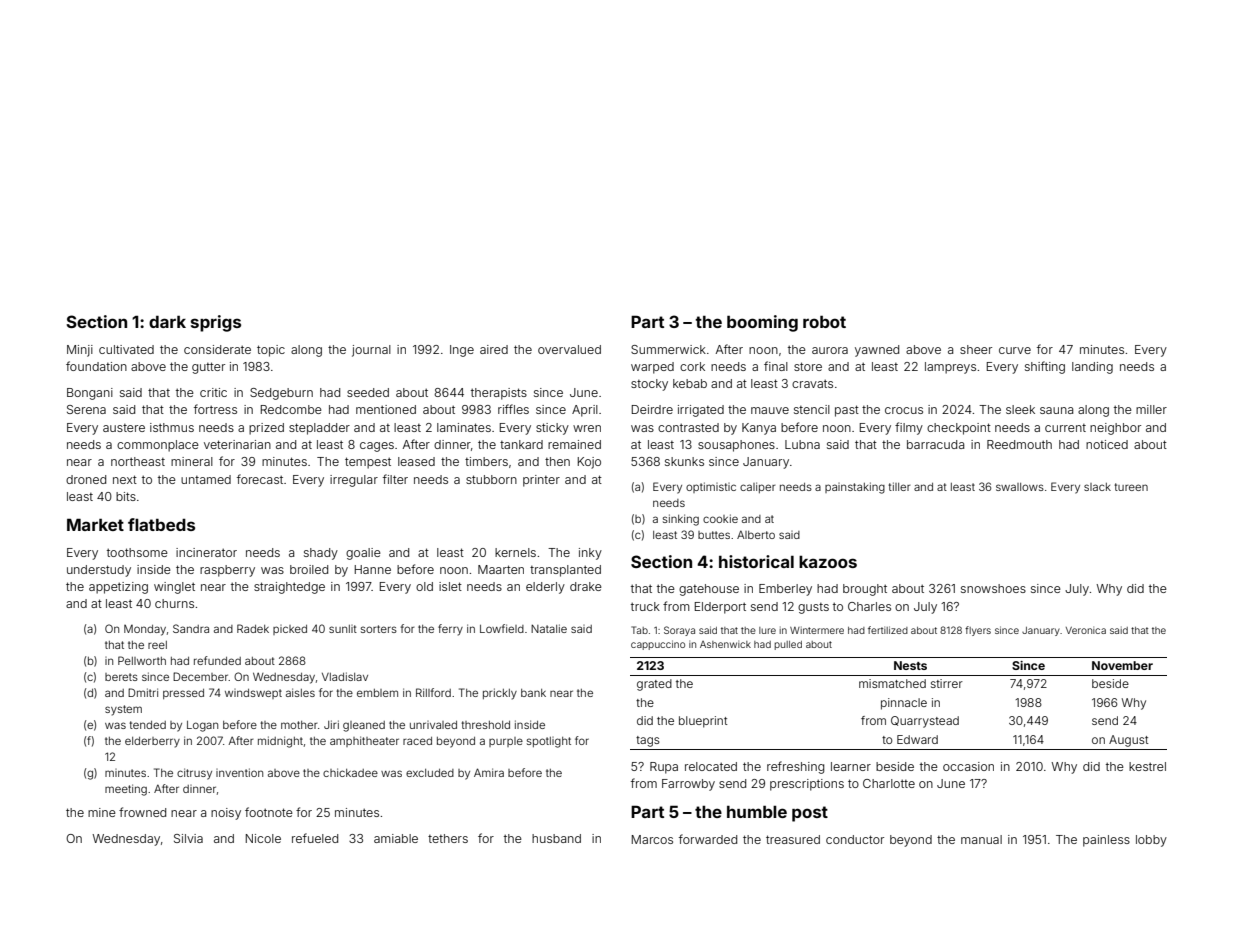 This document has width=1233, height=952. I want to click on lampreys, so click(950, 368).
